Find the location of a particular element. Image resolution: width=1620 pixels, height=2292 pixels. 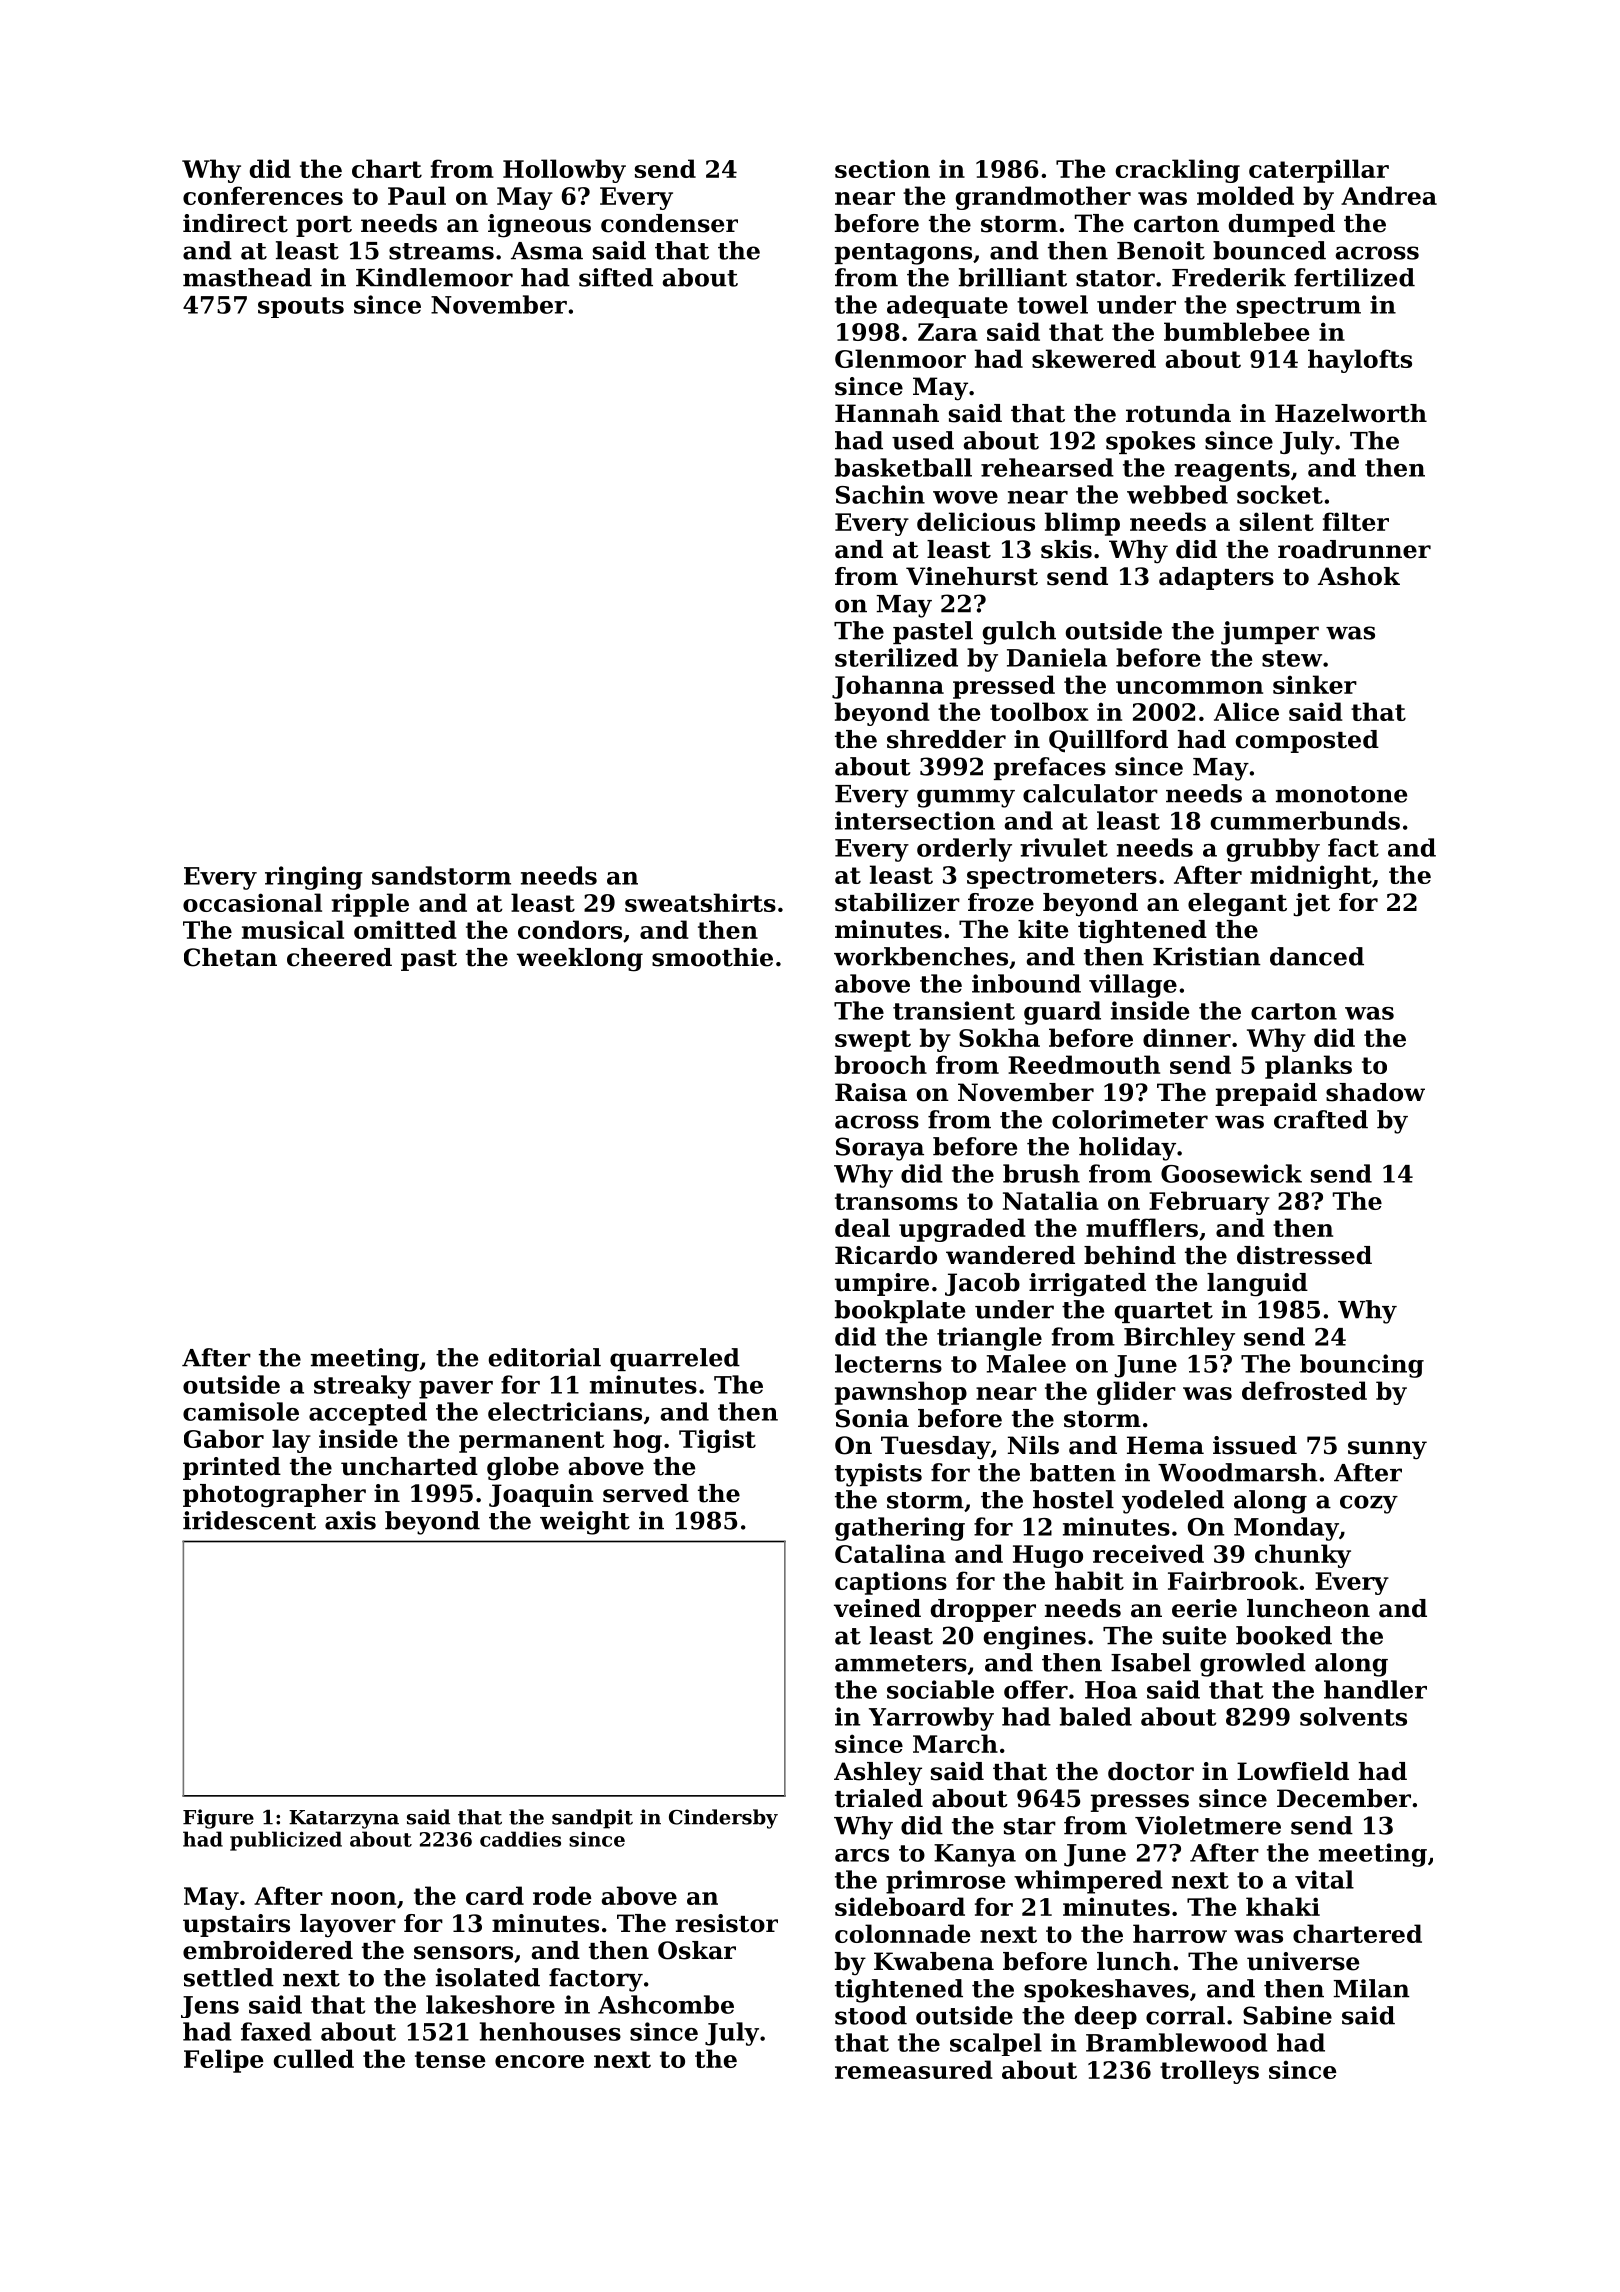

Hannah is located at coordinates (887, 413).
